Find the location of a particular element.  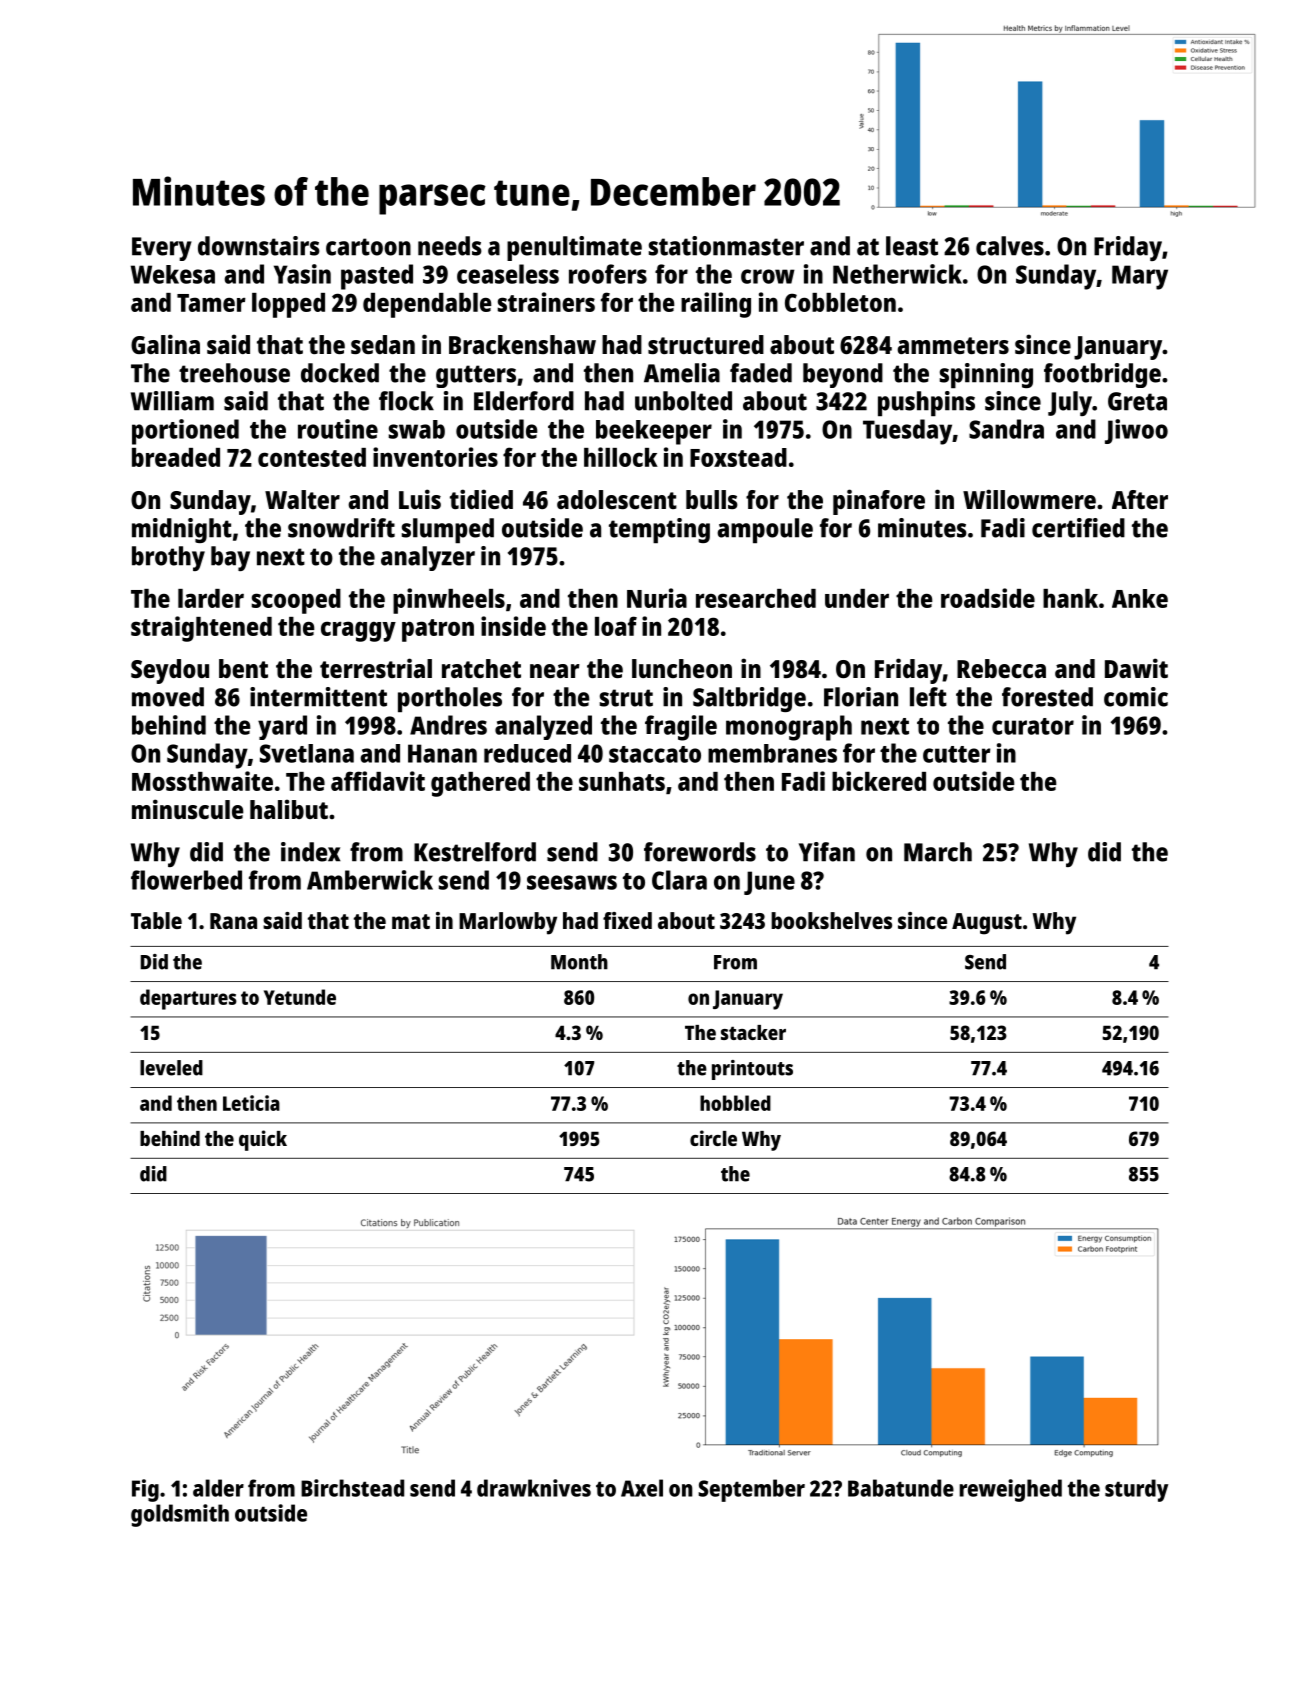

pinafore is located at coordinates (879, 502).
